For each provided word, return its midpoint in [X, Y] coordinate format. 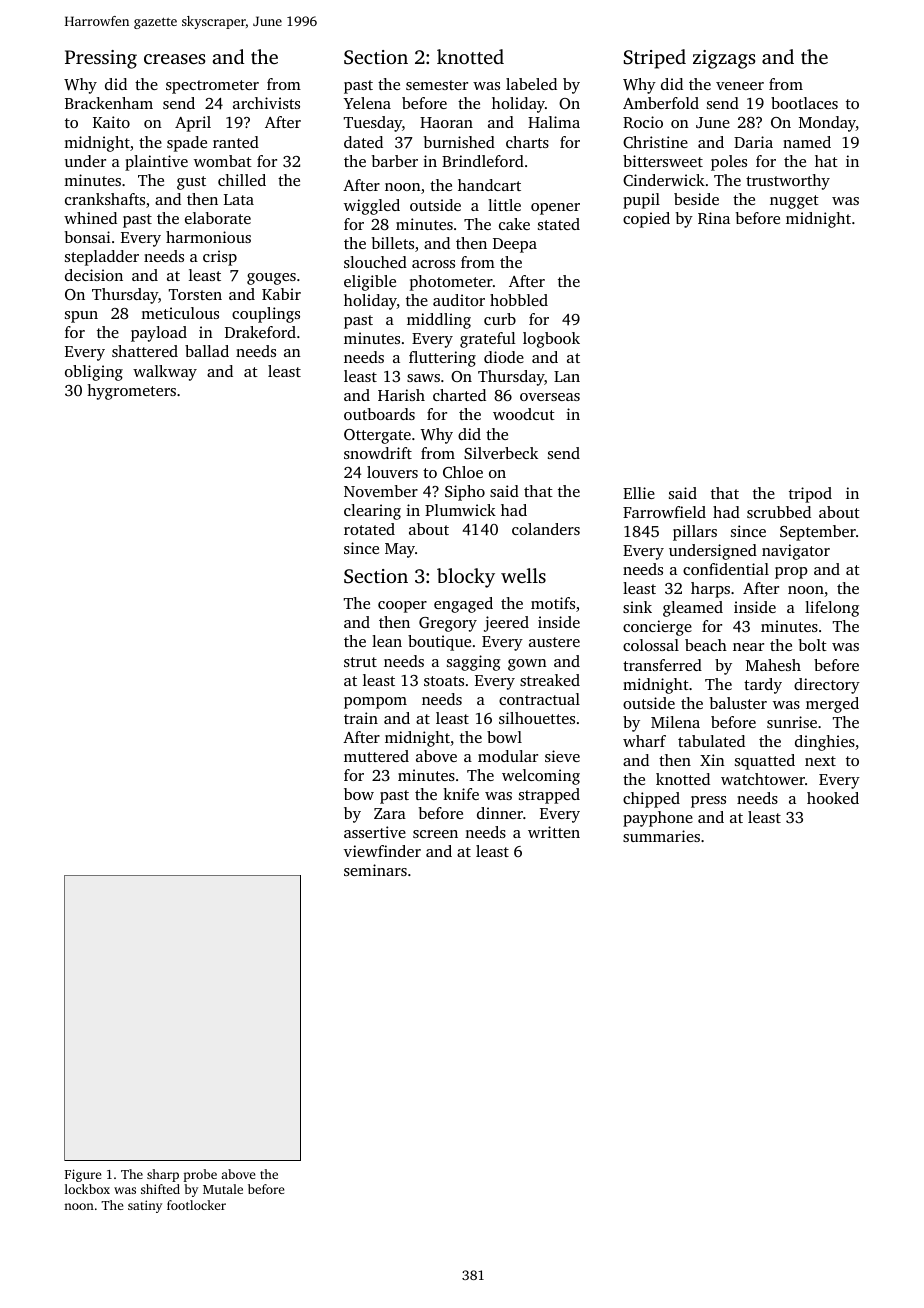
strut [360, 662]
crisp [220, 258]
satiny [145, 1206]
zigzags [724, 59]
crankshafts [105, 199]
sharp [163, 1175]
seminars [375, 870]
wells [523, 575]
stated [559, 224]
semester [437, 85]
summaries [661, 836]
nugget [794, 202]
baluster [738, 703]
